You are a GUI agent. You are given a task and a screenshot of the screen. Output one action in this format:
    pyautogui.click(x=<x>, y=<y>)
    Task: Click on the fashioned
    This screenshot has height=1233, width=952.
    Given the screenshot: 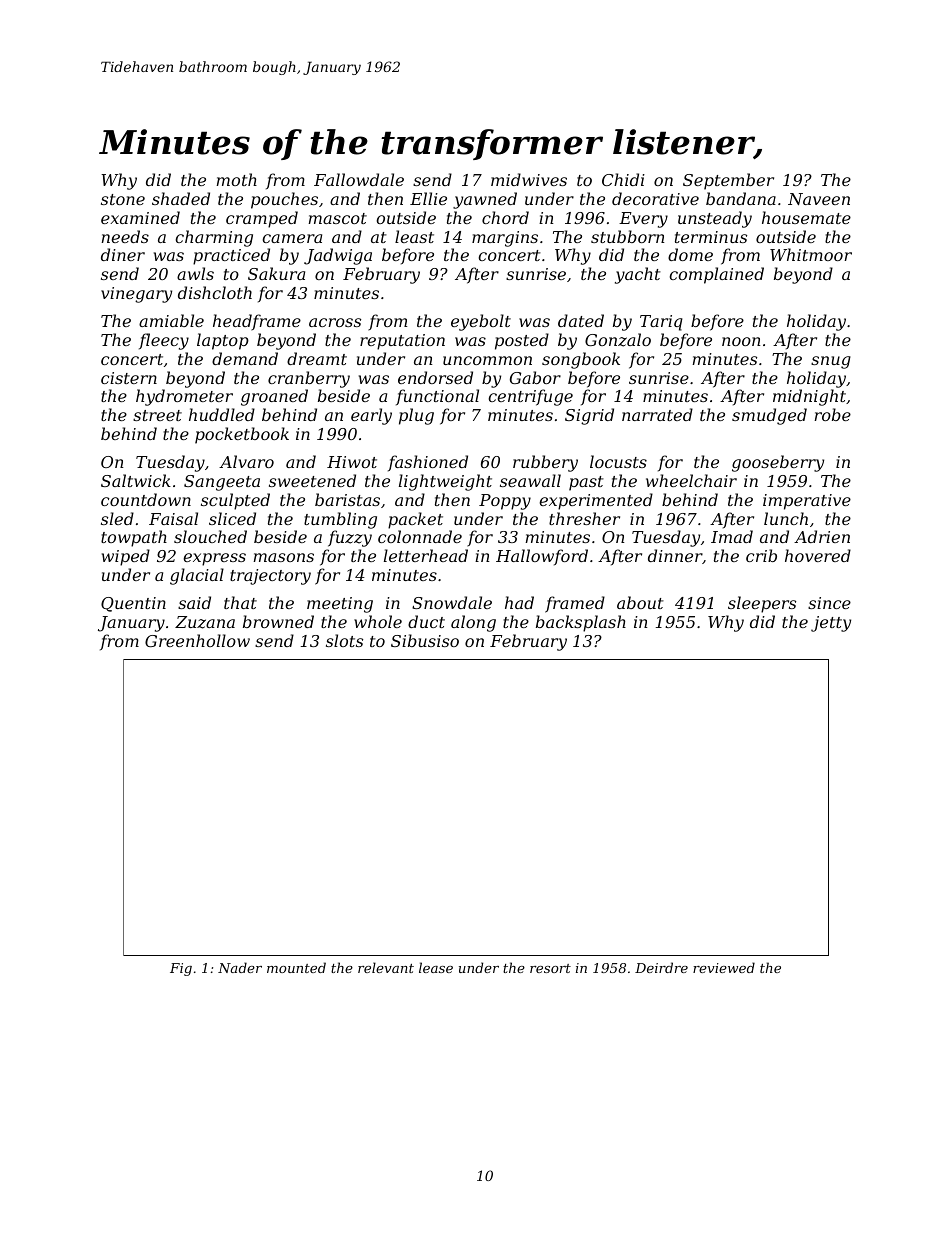 What is the action you would take?
    pyautogui.click(x=428, y=463)
